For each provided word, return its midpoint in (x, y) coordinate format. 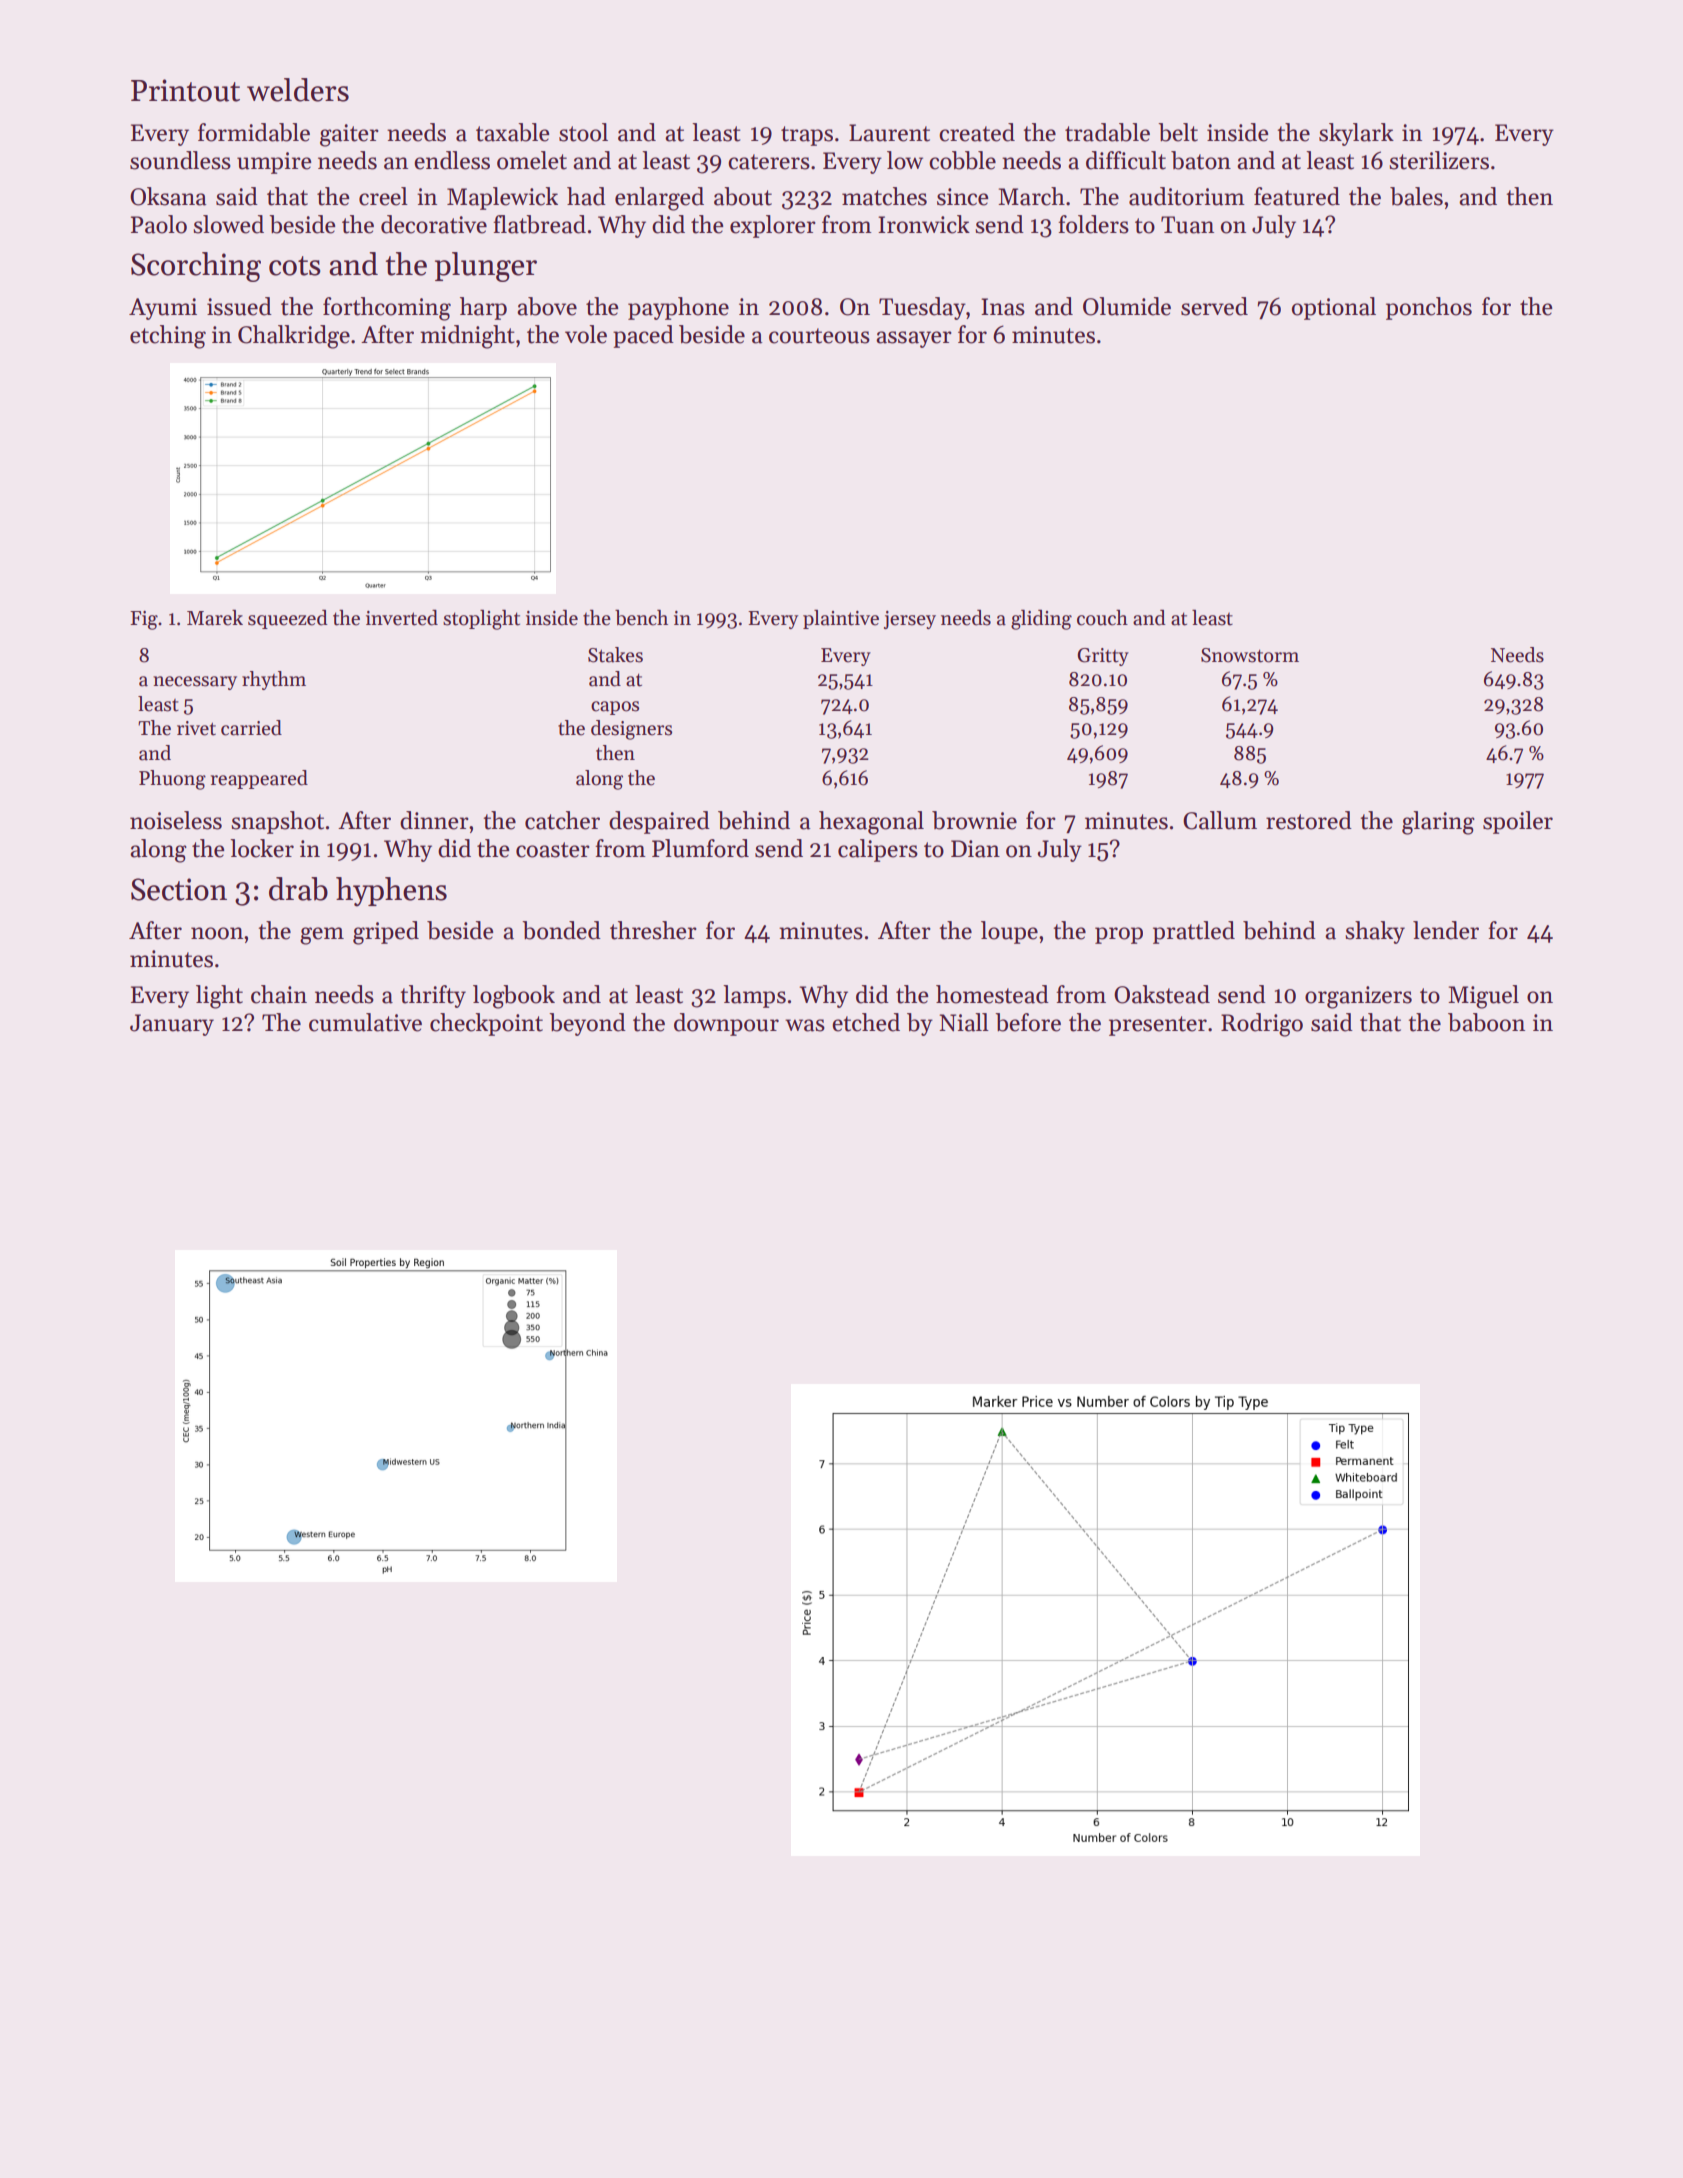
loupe (1009, 932)
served (1214, 306)
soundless (180, 160)
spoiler (1518, 822)
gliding (1041, 620)
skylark (1356, 134)
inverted (402, 618)
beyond (587, 1024)
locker (262, 848)
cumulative (365, 1022)
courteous (819, 336)
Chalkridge (294, 337)
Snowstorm (1250, 655)
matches (884, 196)
